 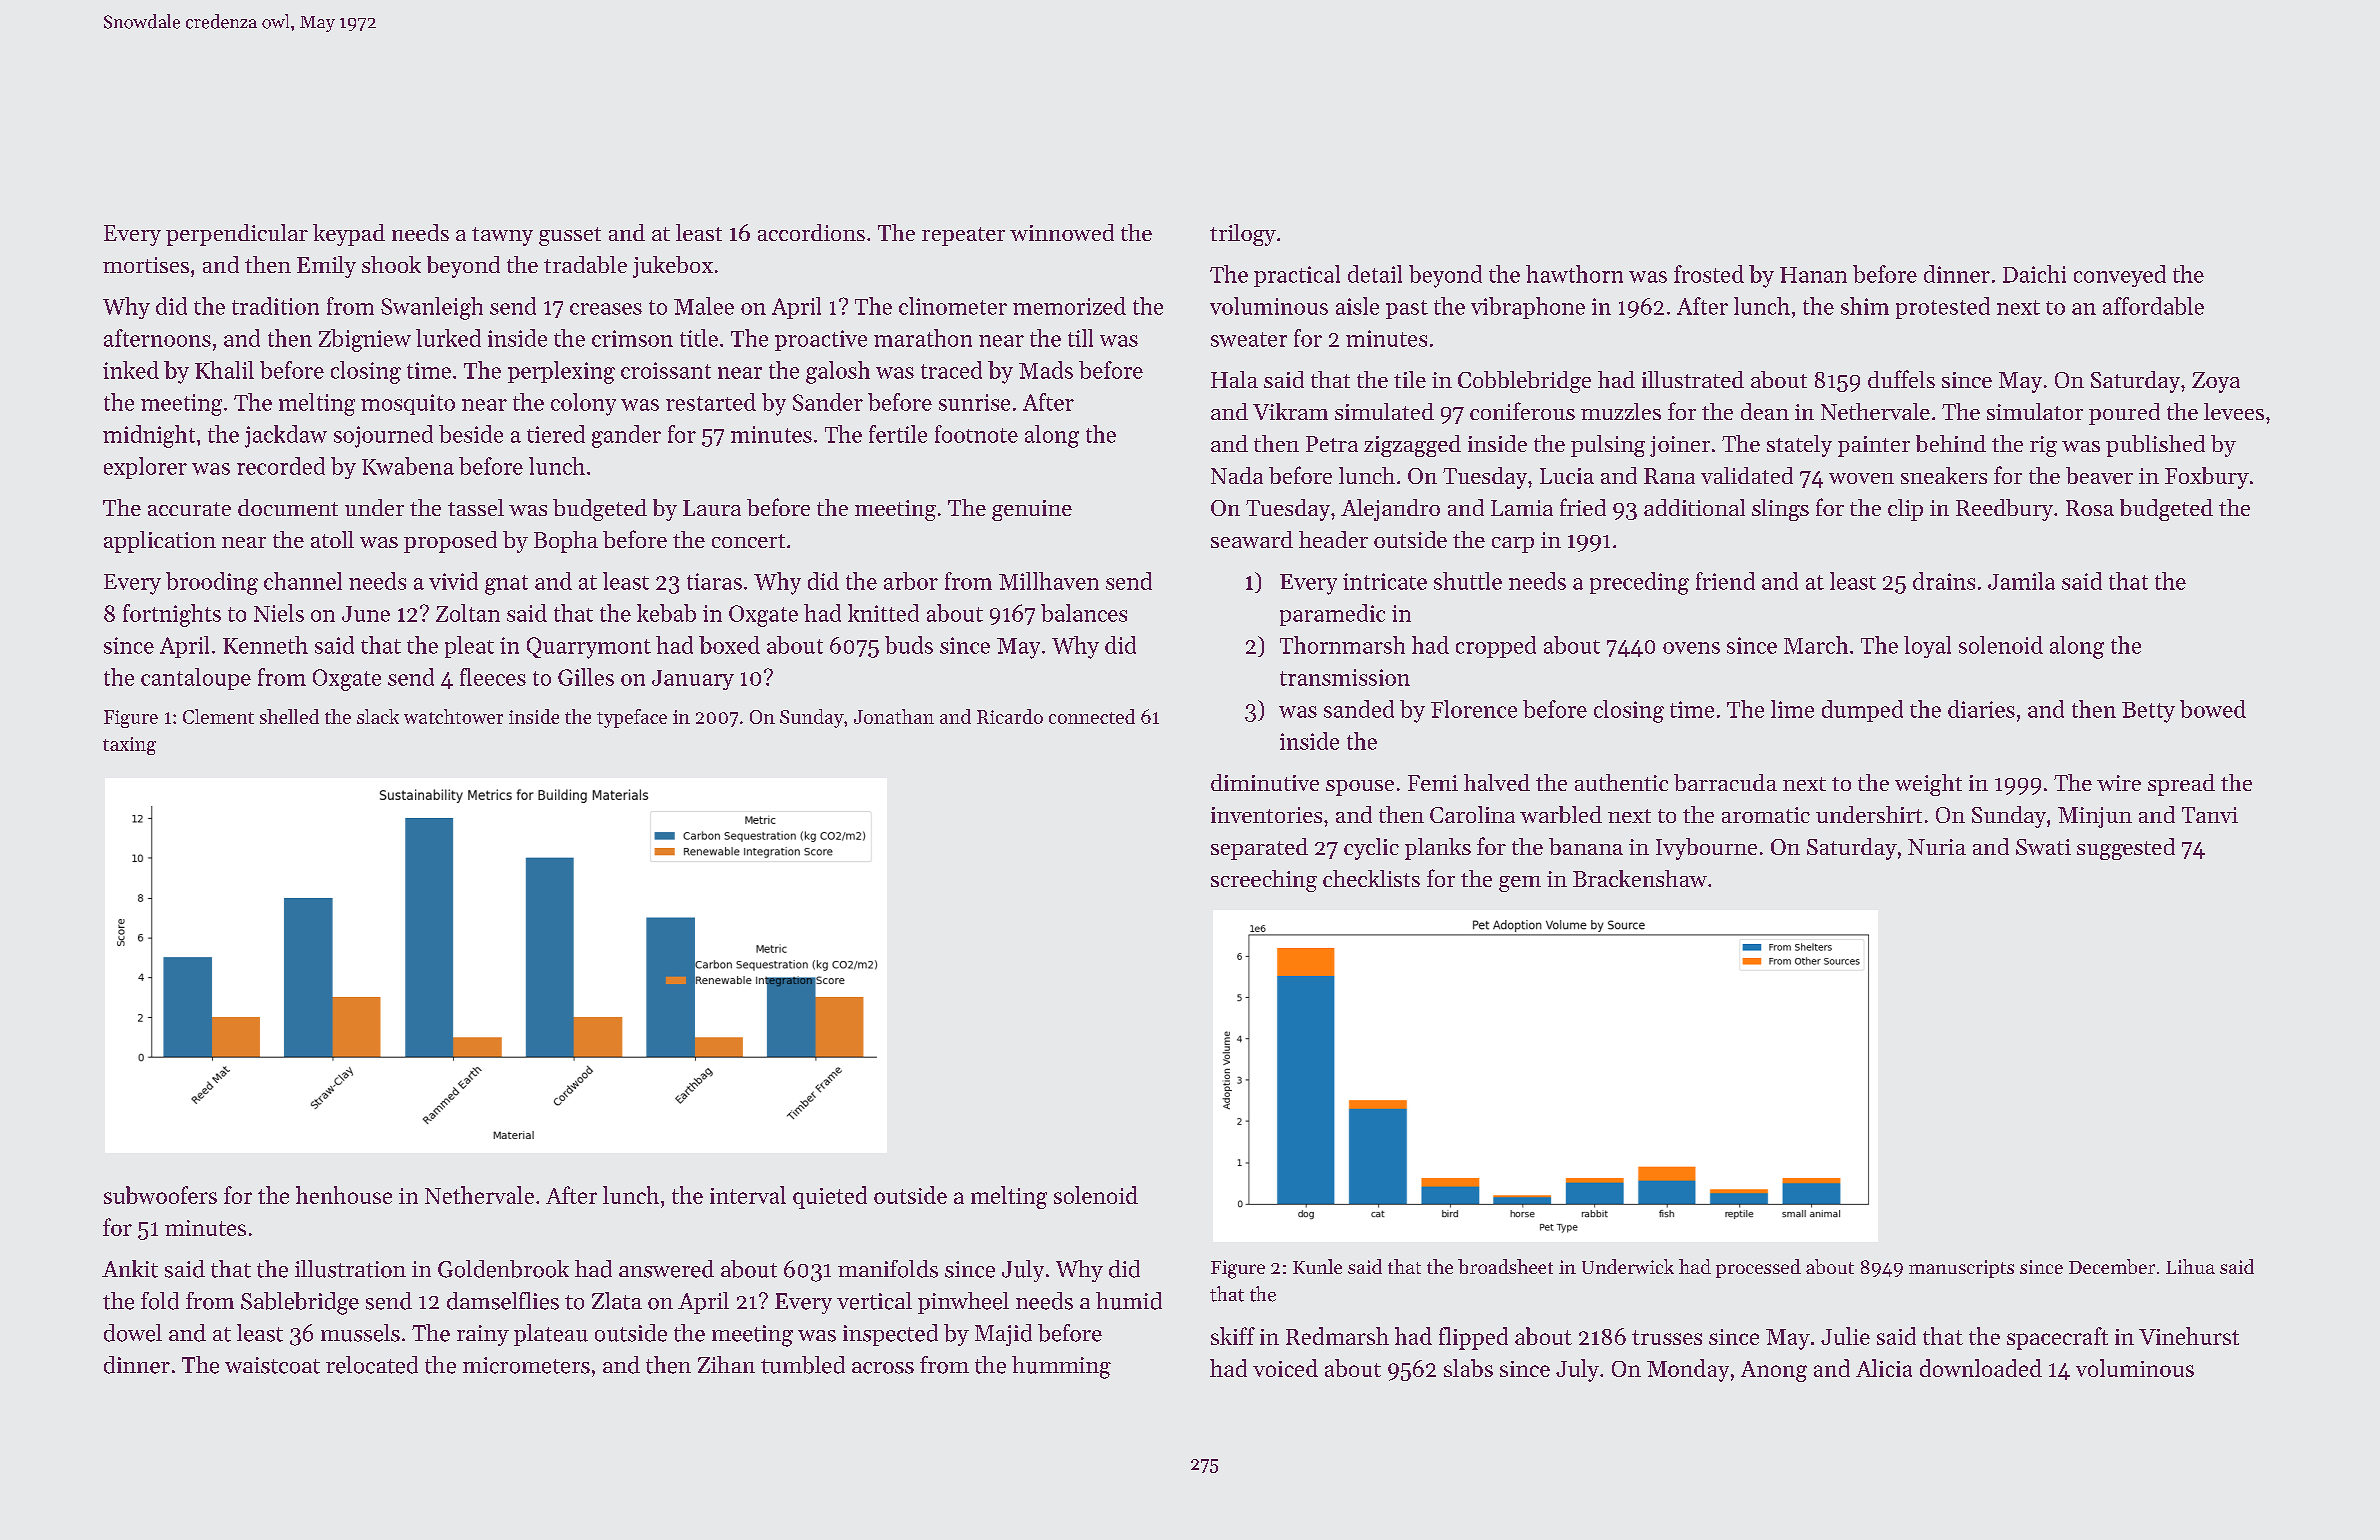 What do you see at coordinates (963, 236) in the document?
I see `repeater` at bounding box center [963, 236].
